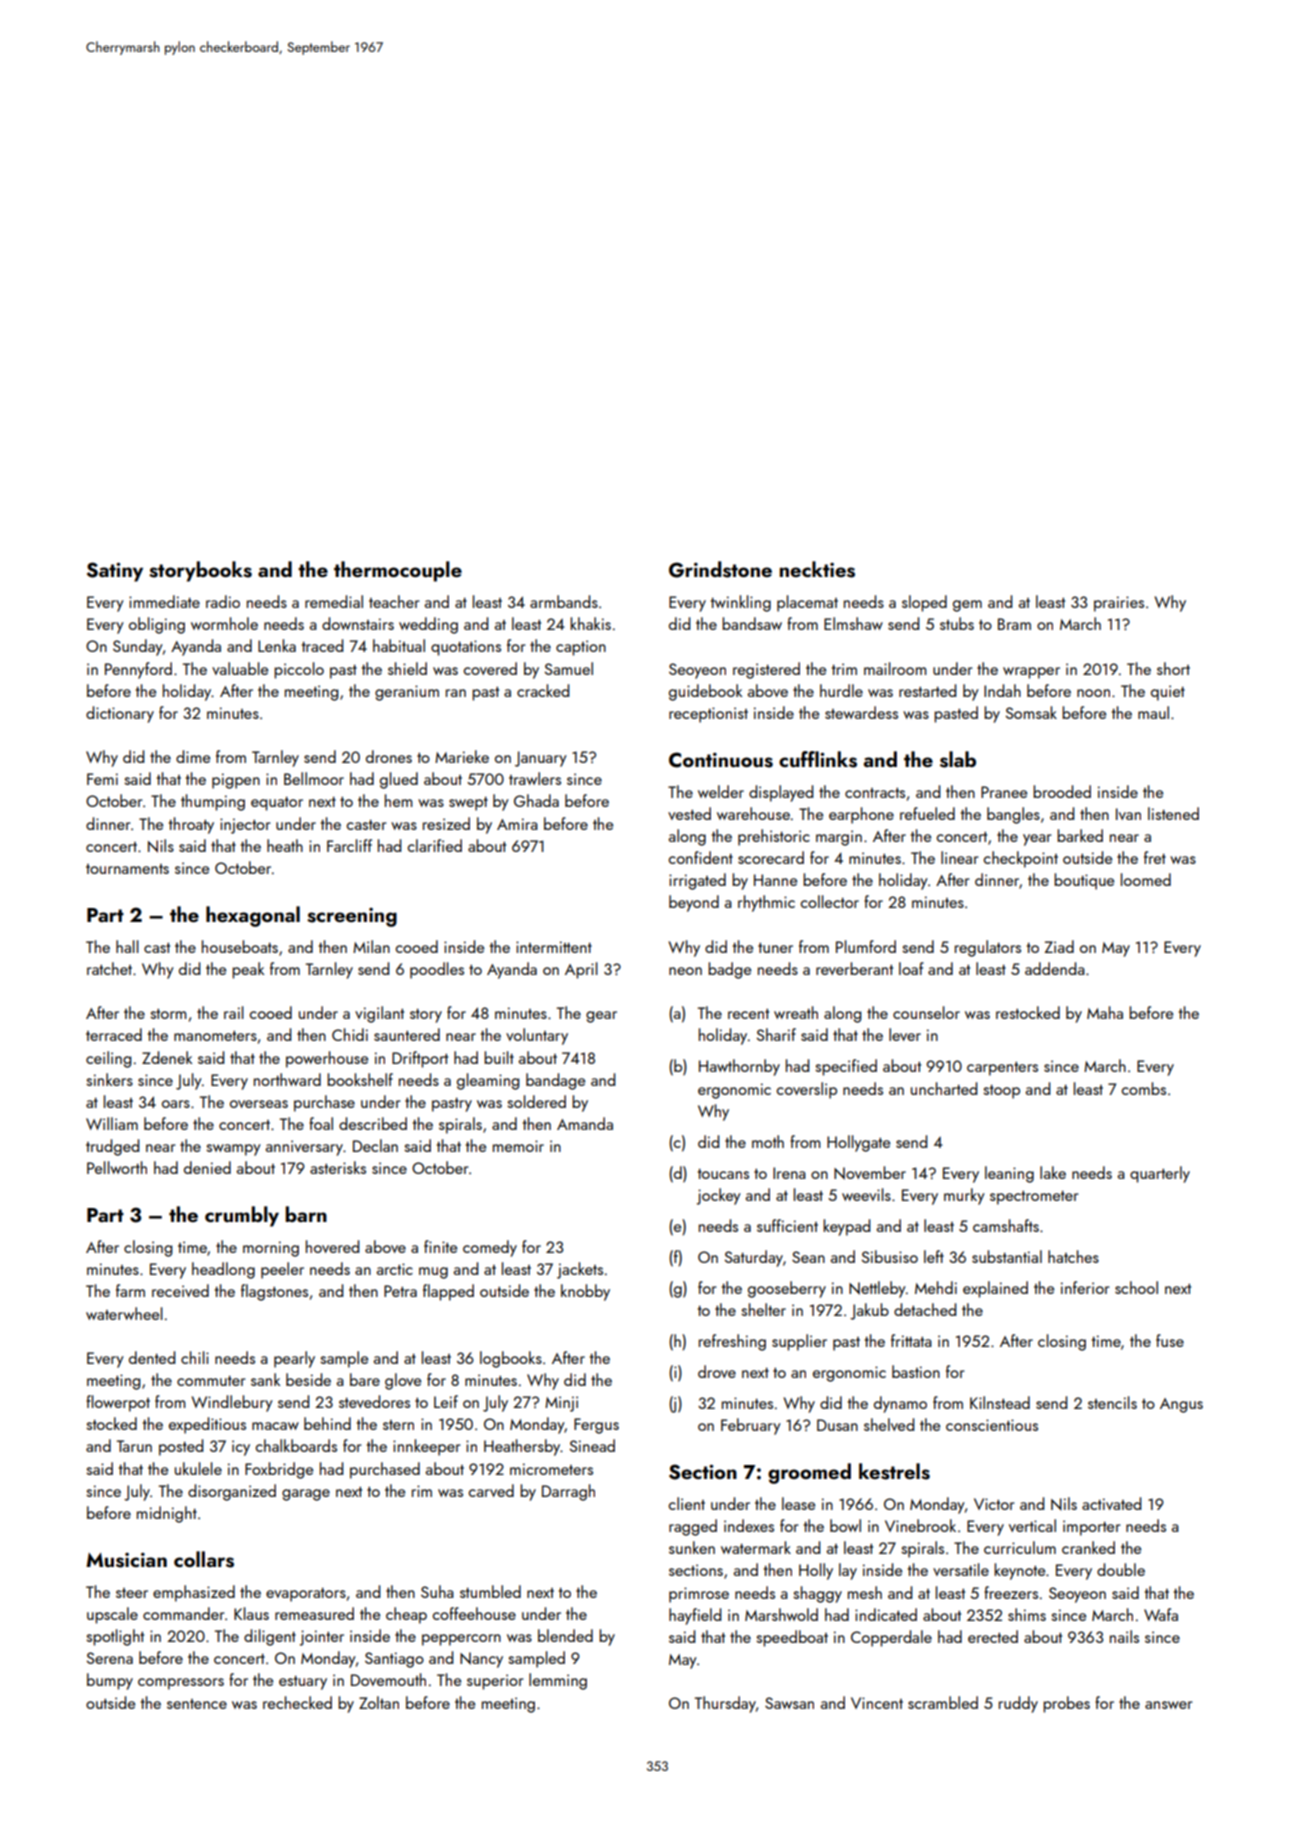 This screenshot has width=1292, height=1828. What do you see at coordinates (581, 648) in the screenshot?
I see `caption` at bounding box center [581, 648].
